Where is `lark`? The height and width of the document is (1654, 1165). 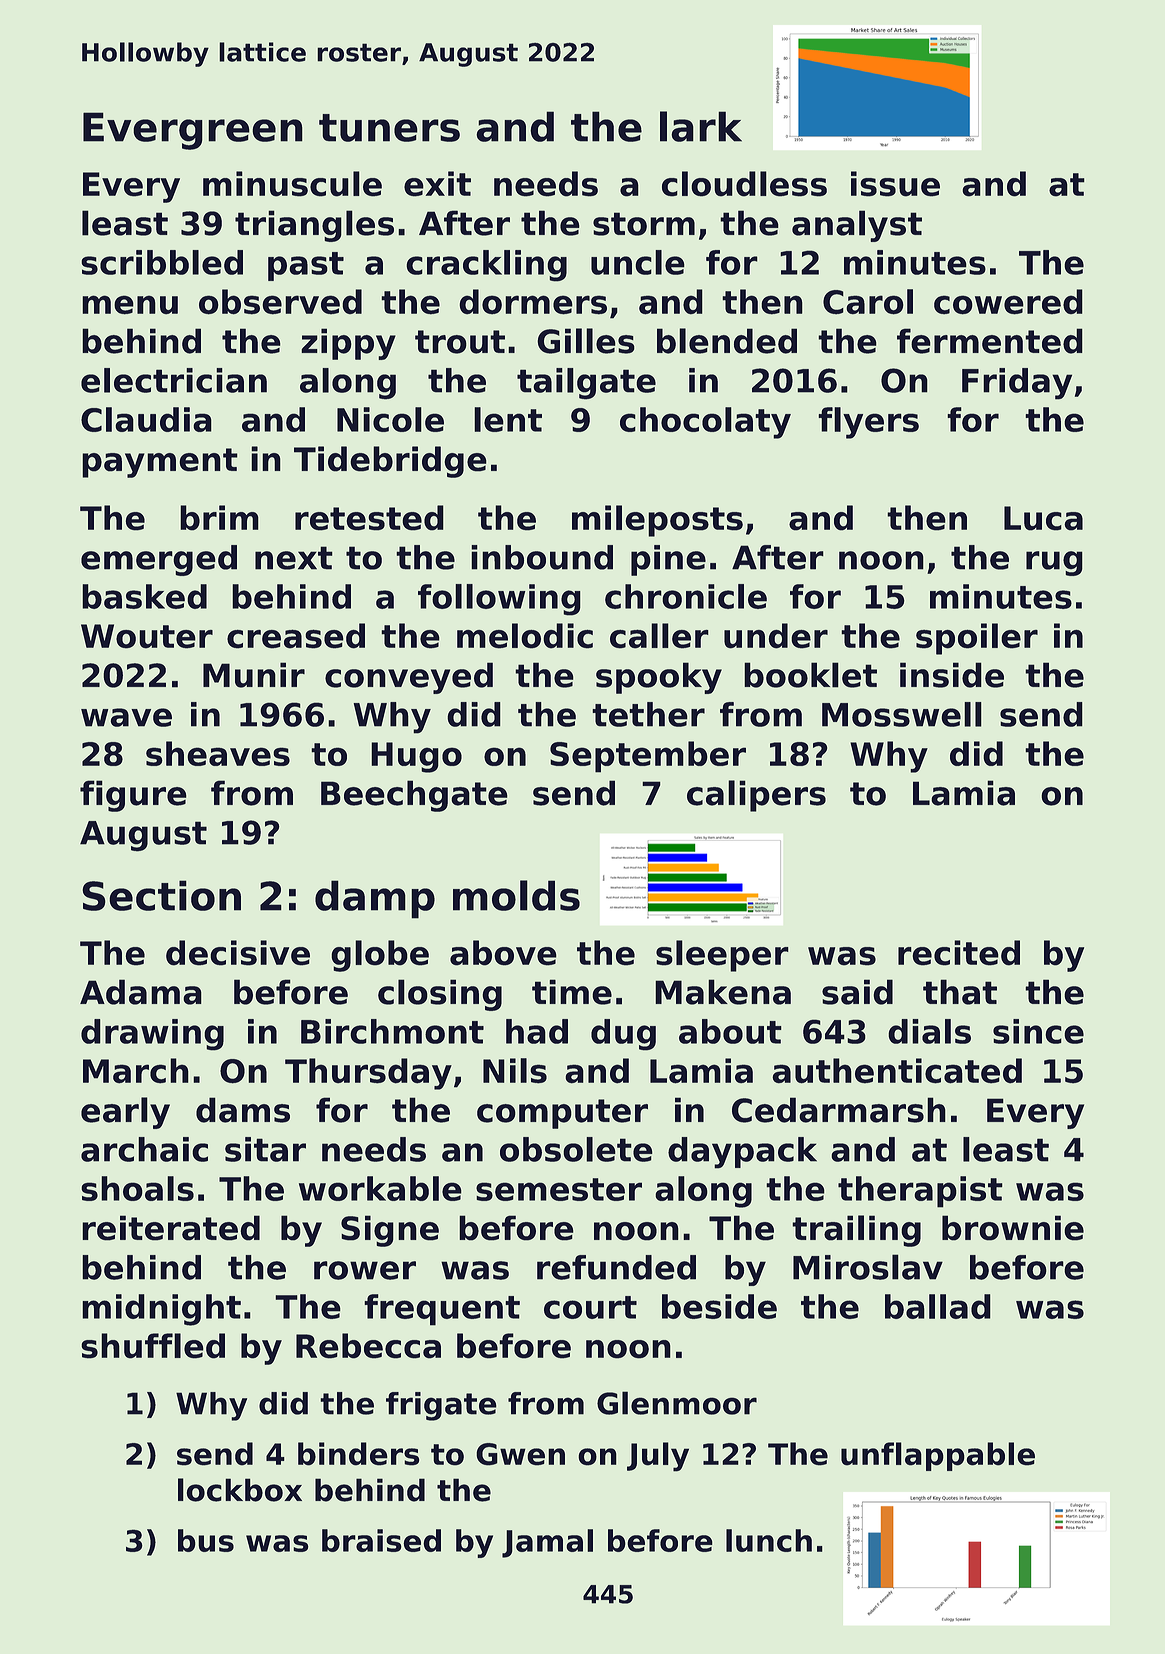
lark is located at coordinates (701, 126).
